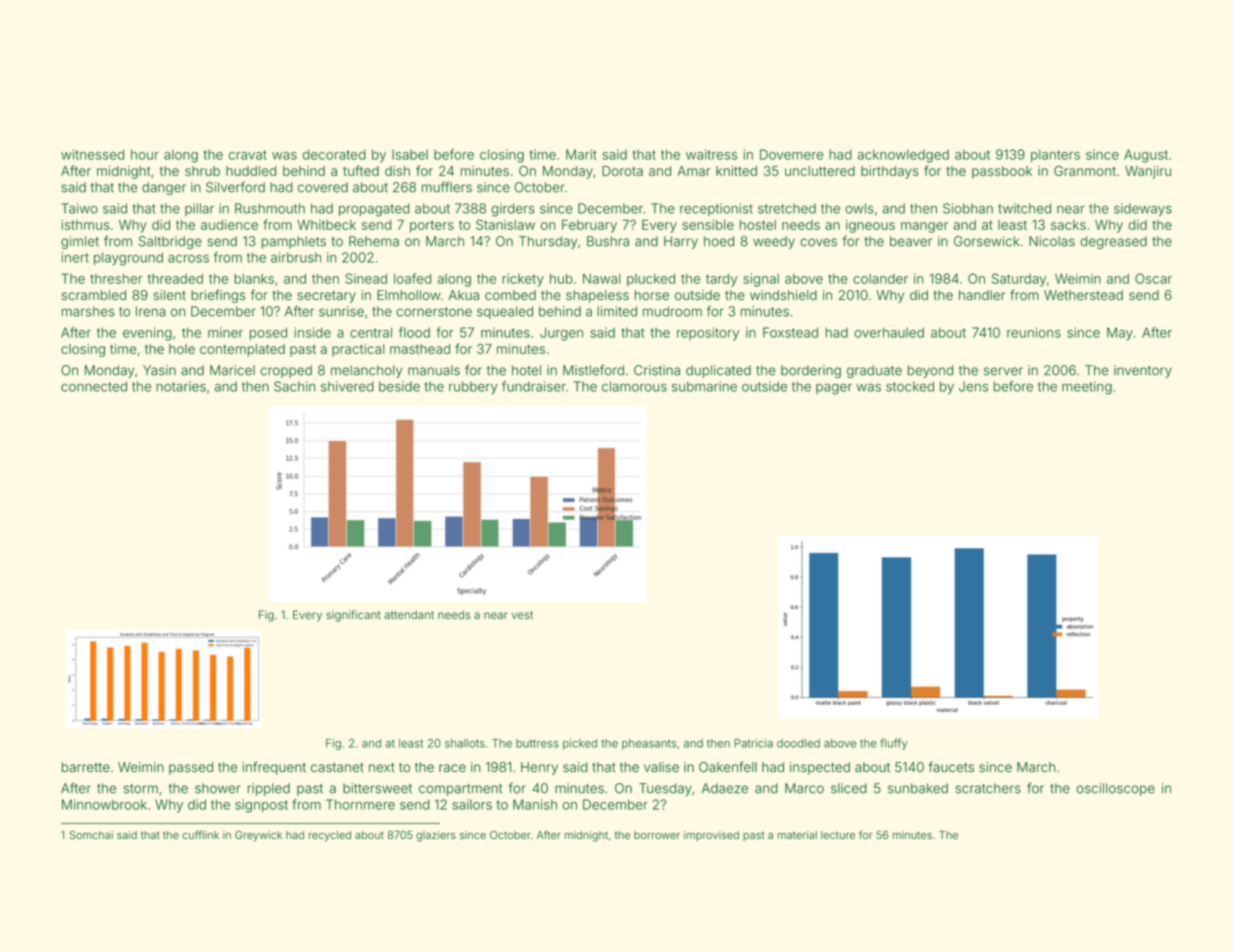  What do you see at coordinates (91, 834) in the screenshot?
I see `Somchai` at bounding box center [91, 834].
